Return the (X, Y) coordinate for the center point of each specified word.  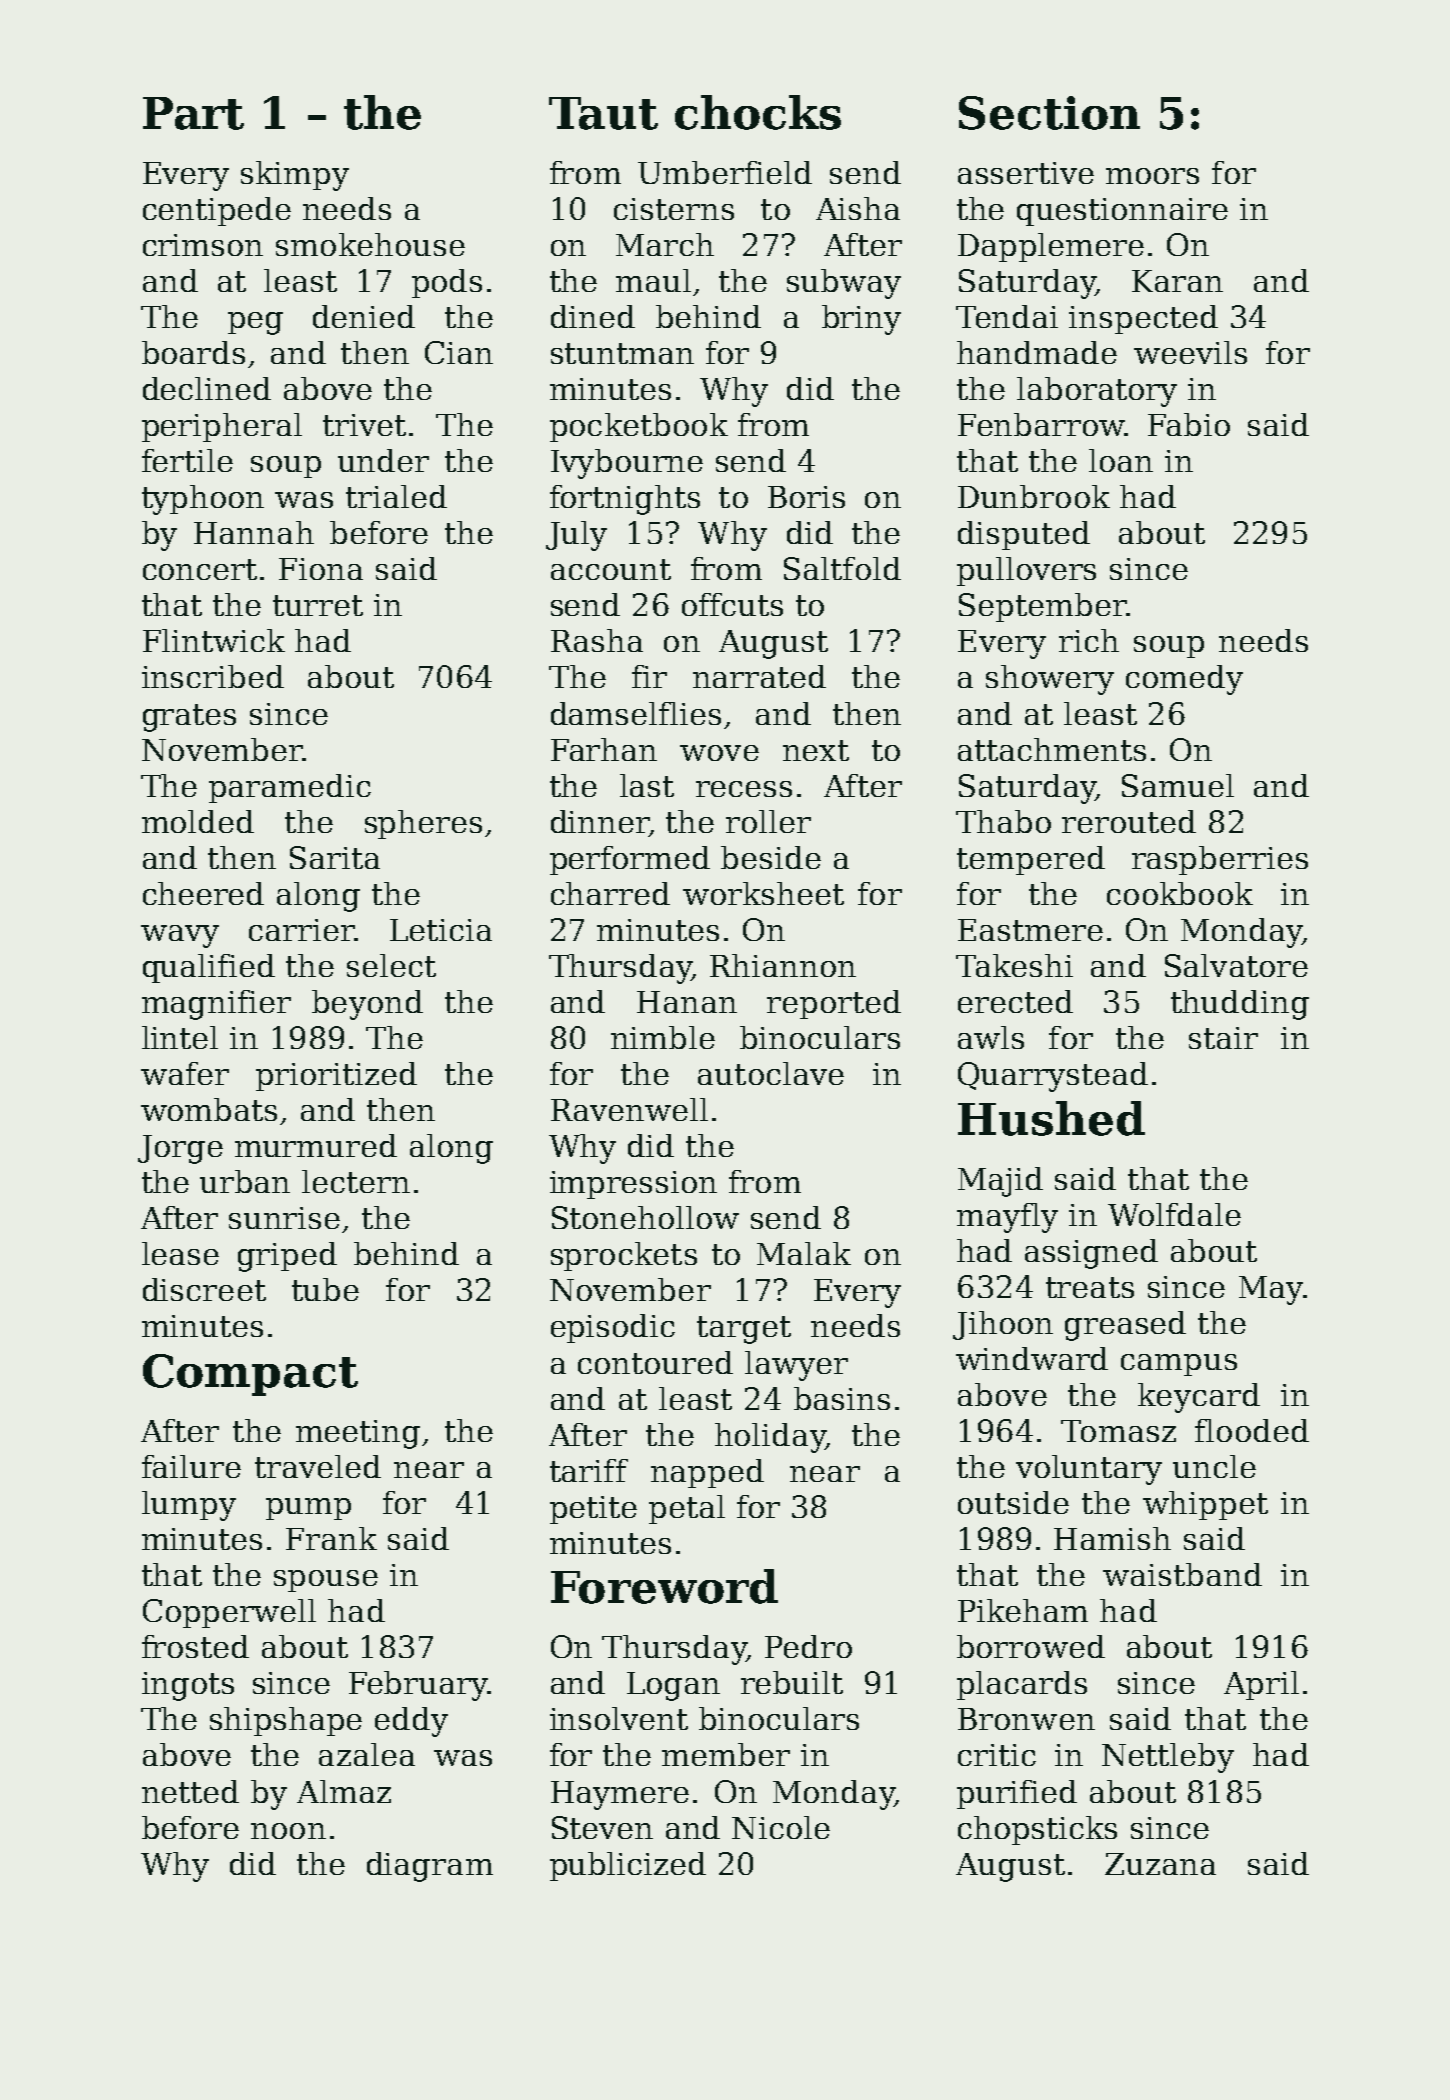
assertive (1026, 173)
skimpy (295, 176)
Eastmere (1030, 930)
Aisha (858, 208)
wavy (180, 936)
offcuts (732, 604)
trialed (396, 496)
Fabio (1189, 424)
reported (834, 1004)
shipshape (286, 1721)
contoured (655, 1362)
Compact (250, 1375)
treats (1090, 1287)
